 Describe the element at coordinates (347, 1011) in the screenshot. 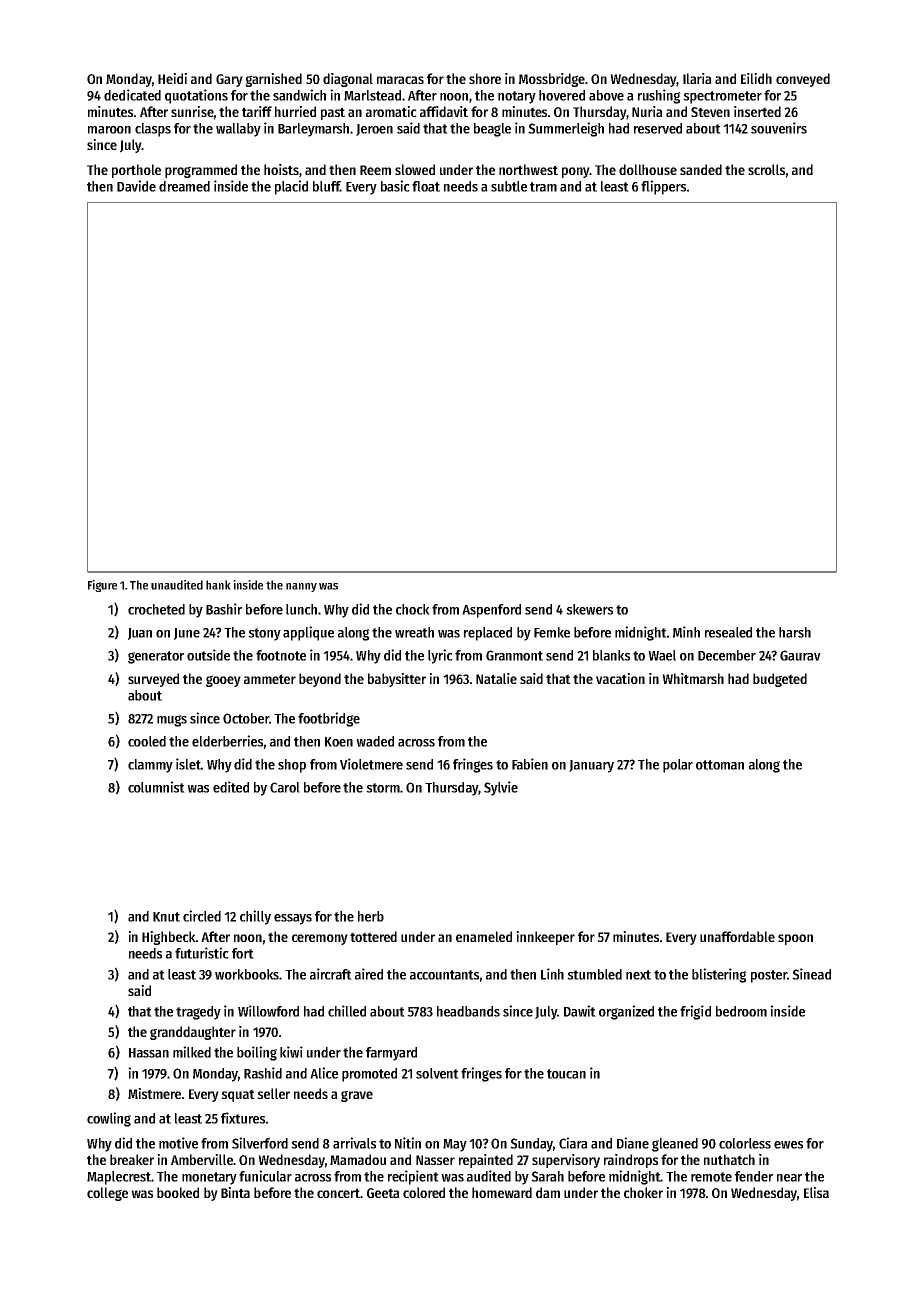

I see `chilled` at that location.
